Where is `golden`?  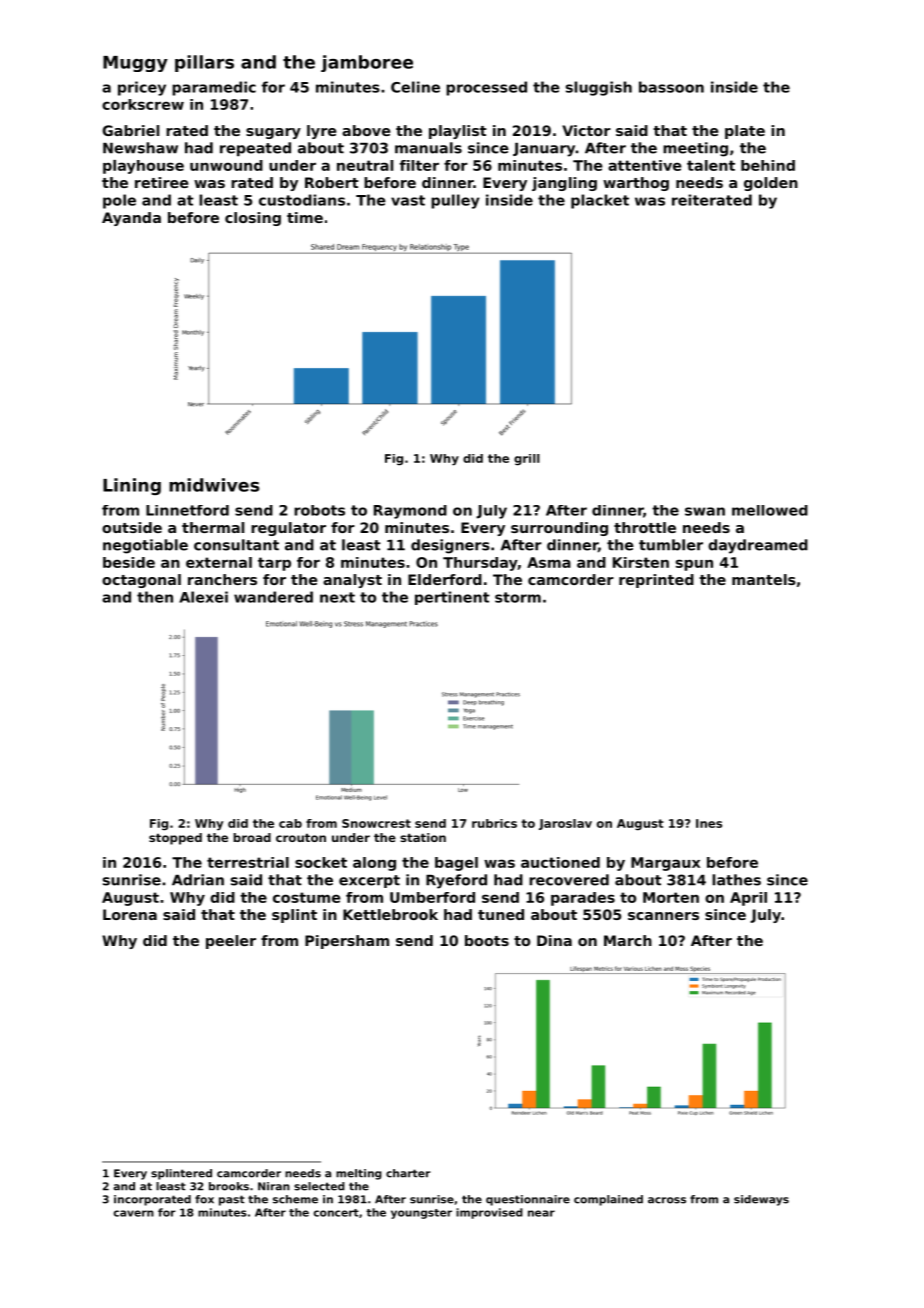
golden is located at coordinates (771, 184).
